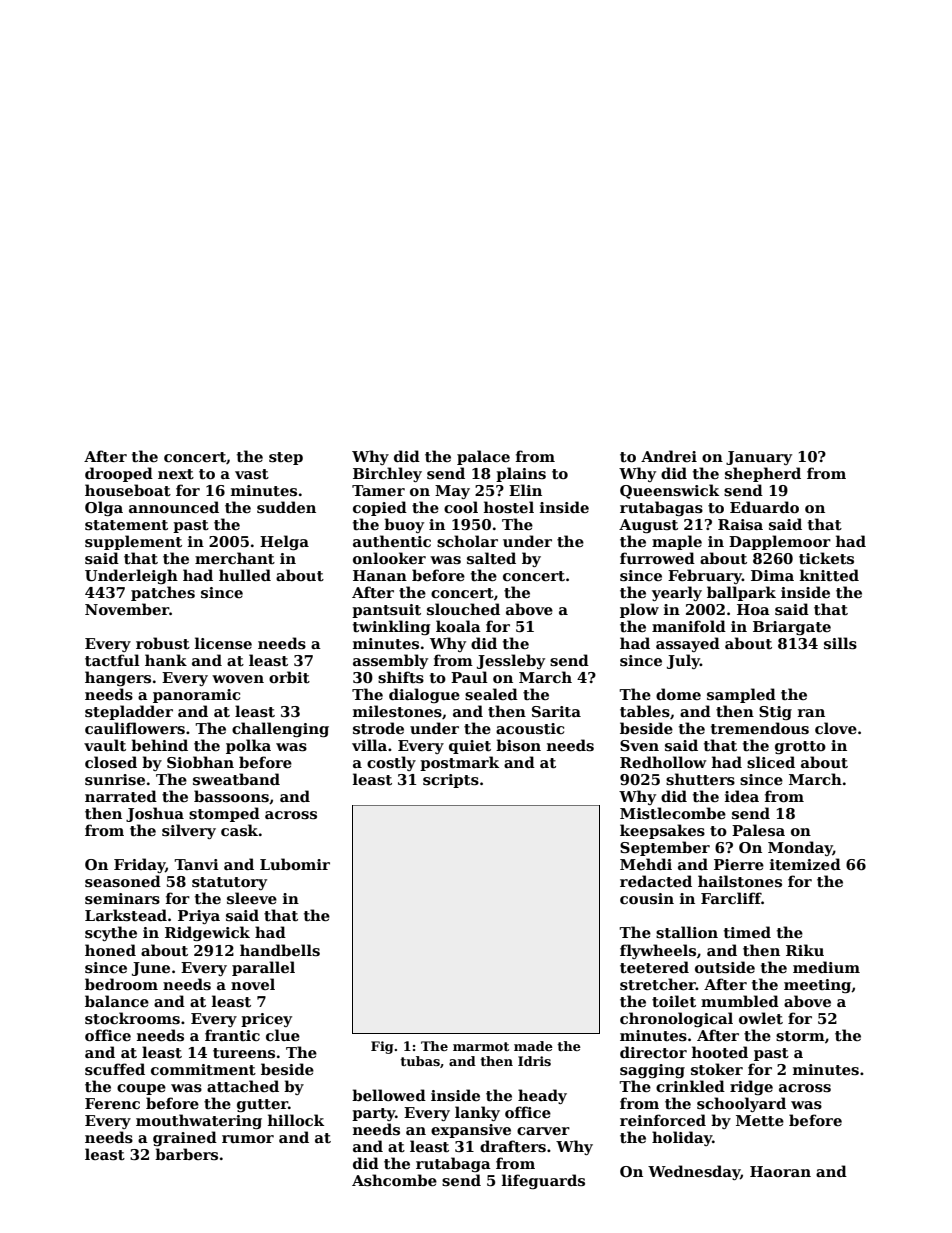  What do you see at coordinates (284, 542) in the screenshot?
I see `Helga` at bounding box center [284, 542].
